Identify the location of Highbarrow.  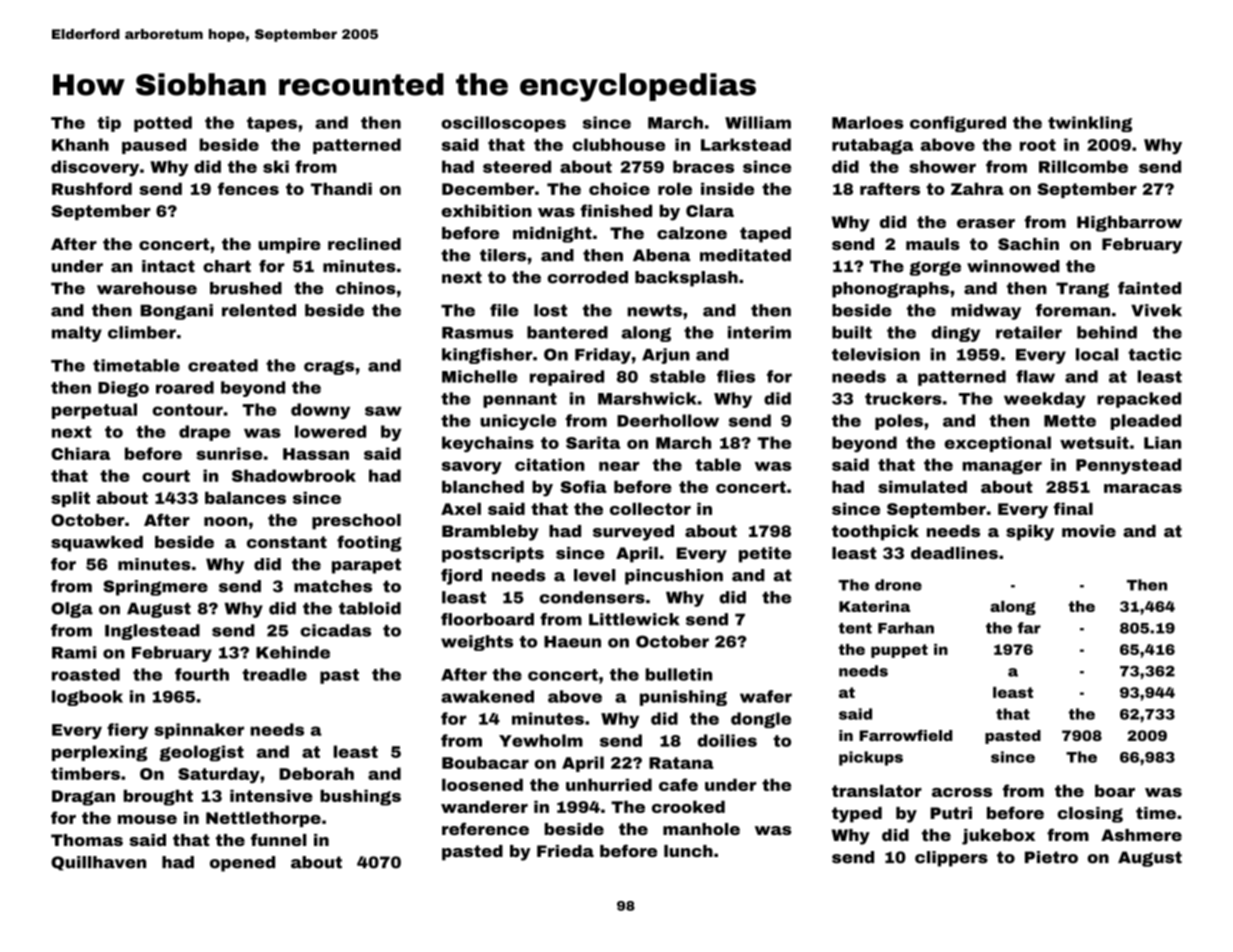
(1129, 224).
